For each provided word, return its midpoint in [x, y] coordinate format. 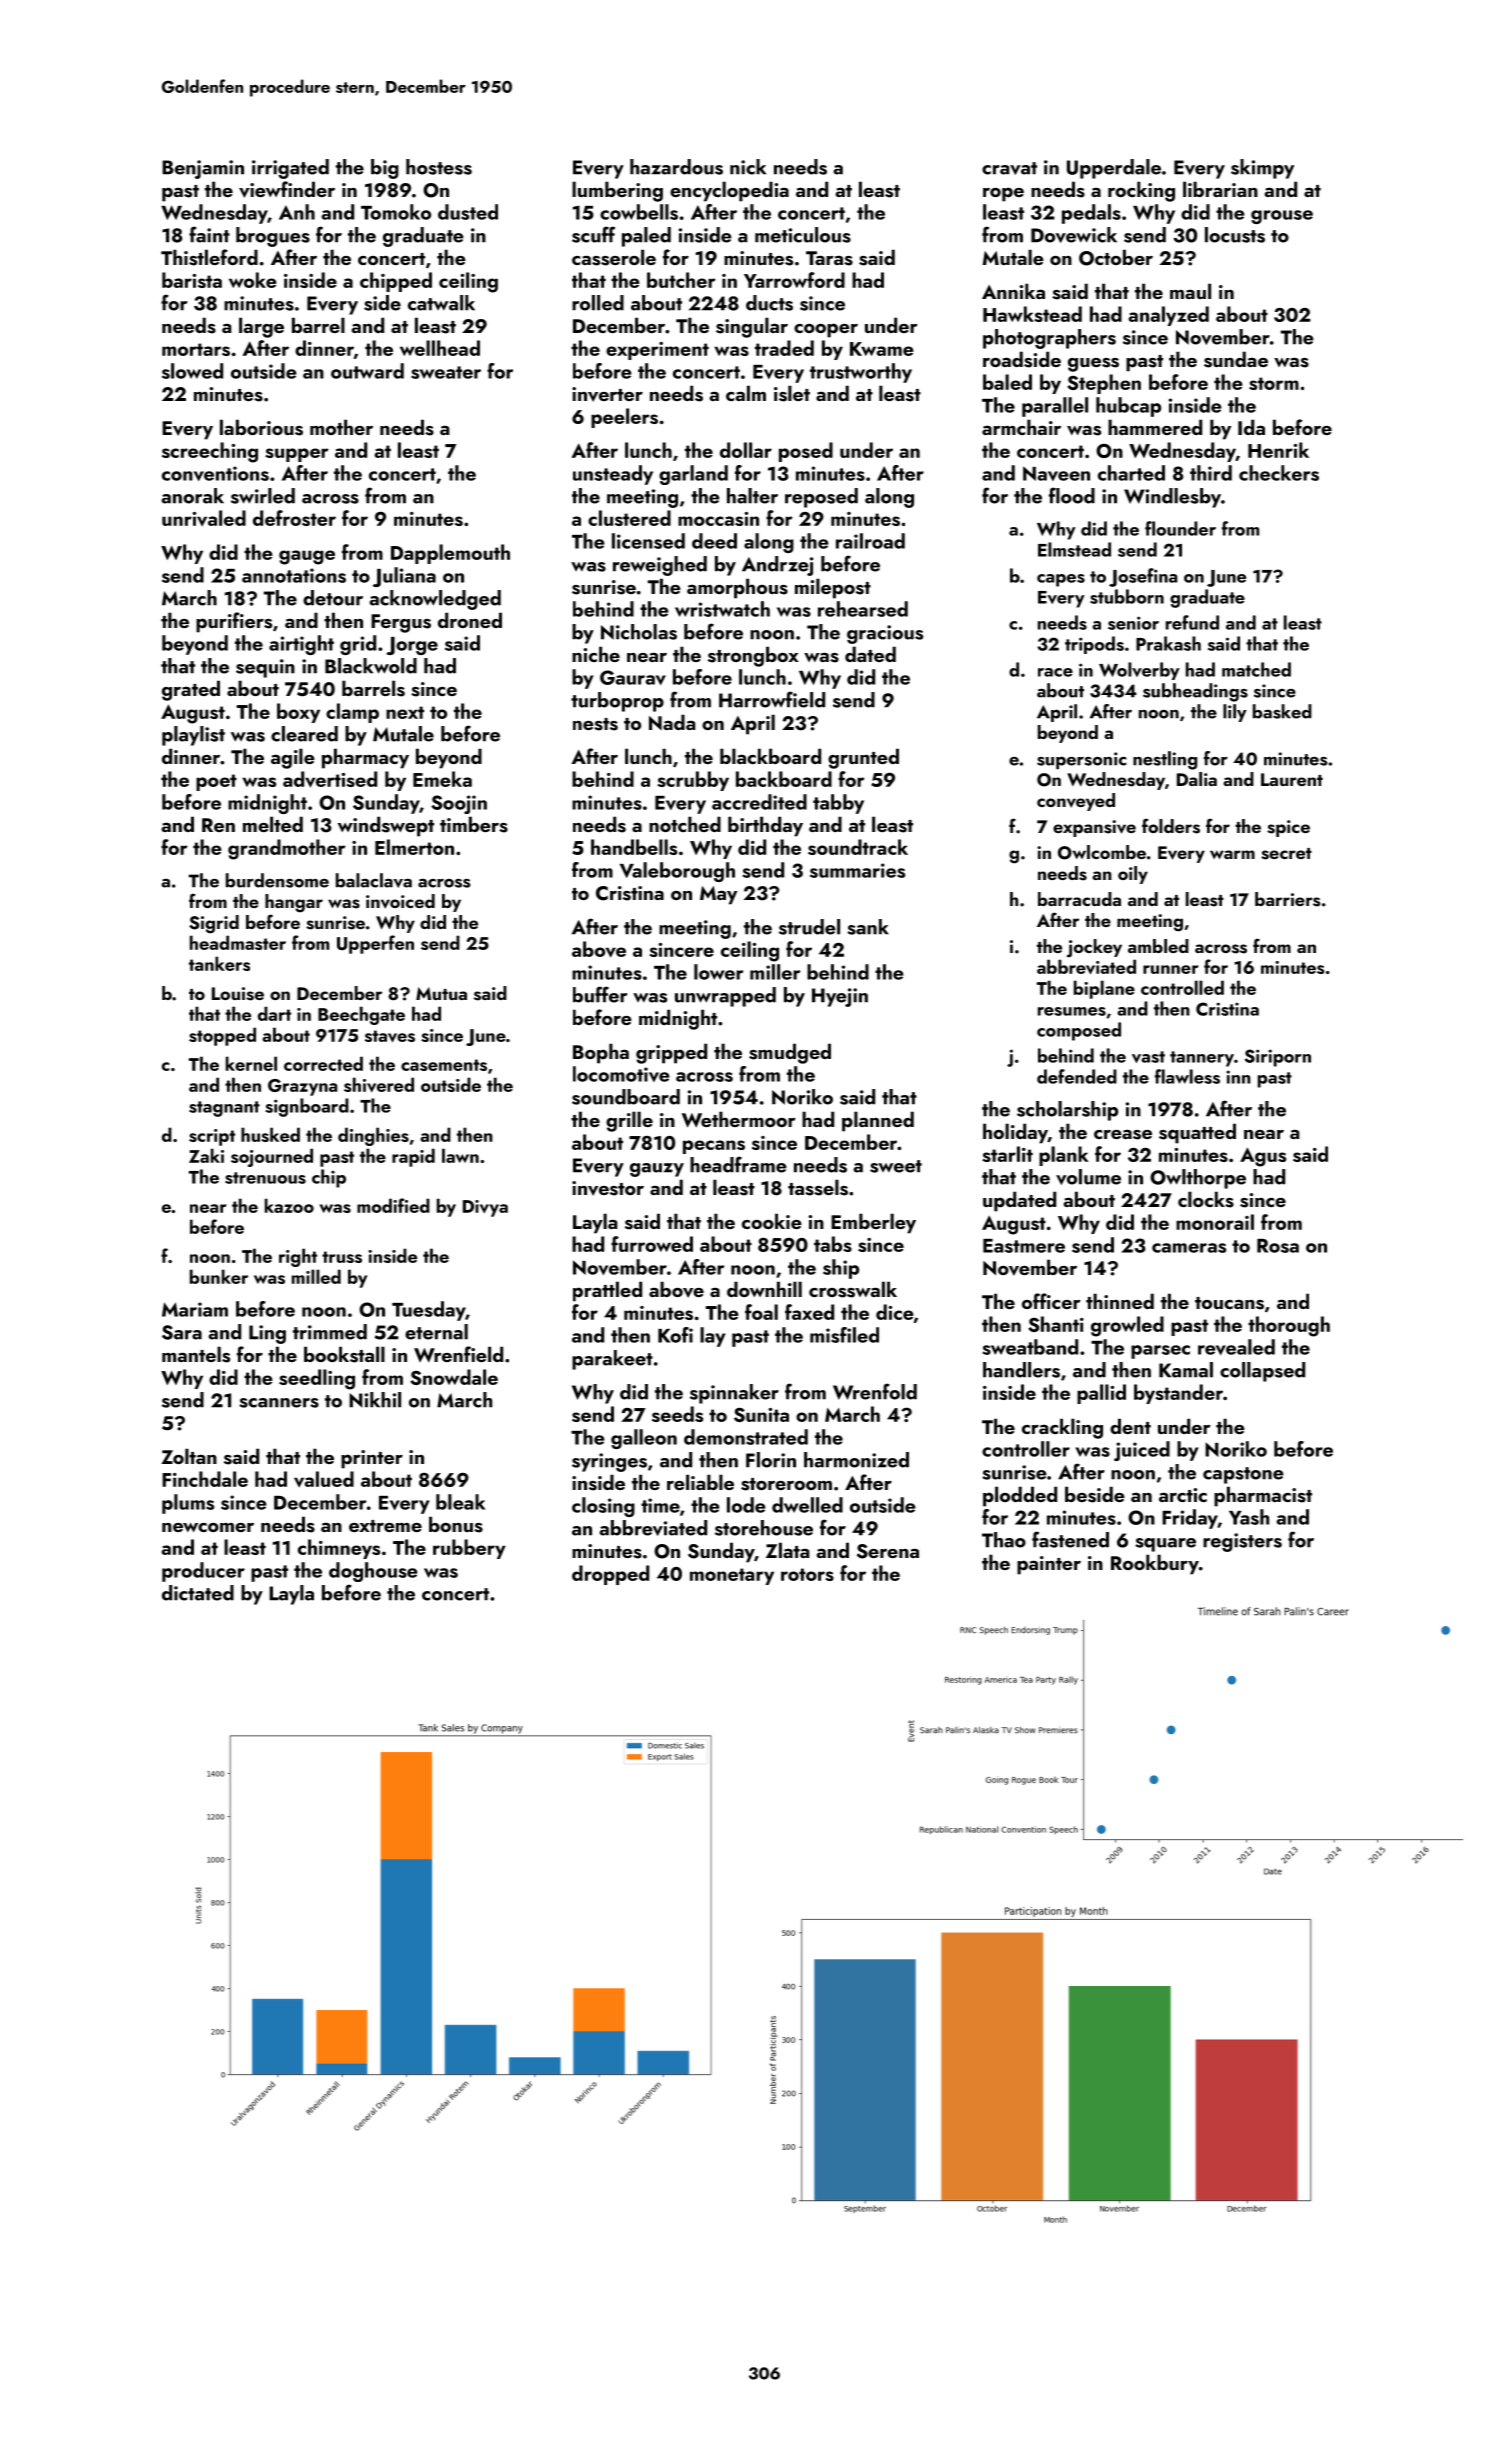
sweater [446, 372]
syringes [609, 1462]
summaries [857, 870]
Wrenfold [875, 1391]
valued [324, 1479]
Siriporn [1278, 1058]
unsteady [613, 475]
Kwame [882, 349]
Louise [238, 994]
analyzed [1169, 316]
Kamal [1186, 1370]
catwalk [441, 303]
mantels [196, 1354]
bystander [1178, 1394]
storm [1274, 383]
